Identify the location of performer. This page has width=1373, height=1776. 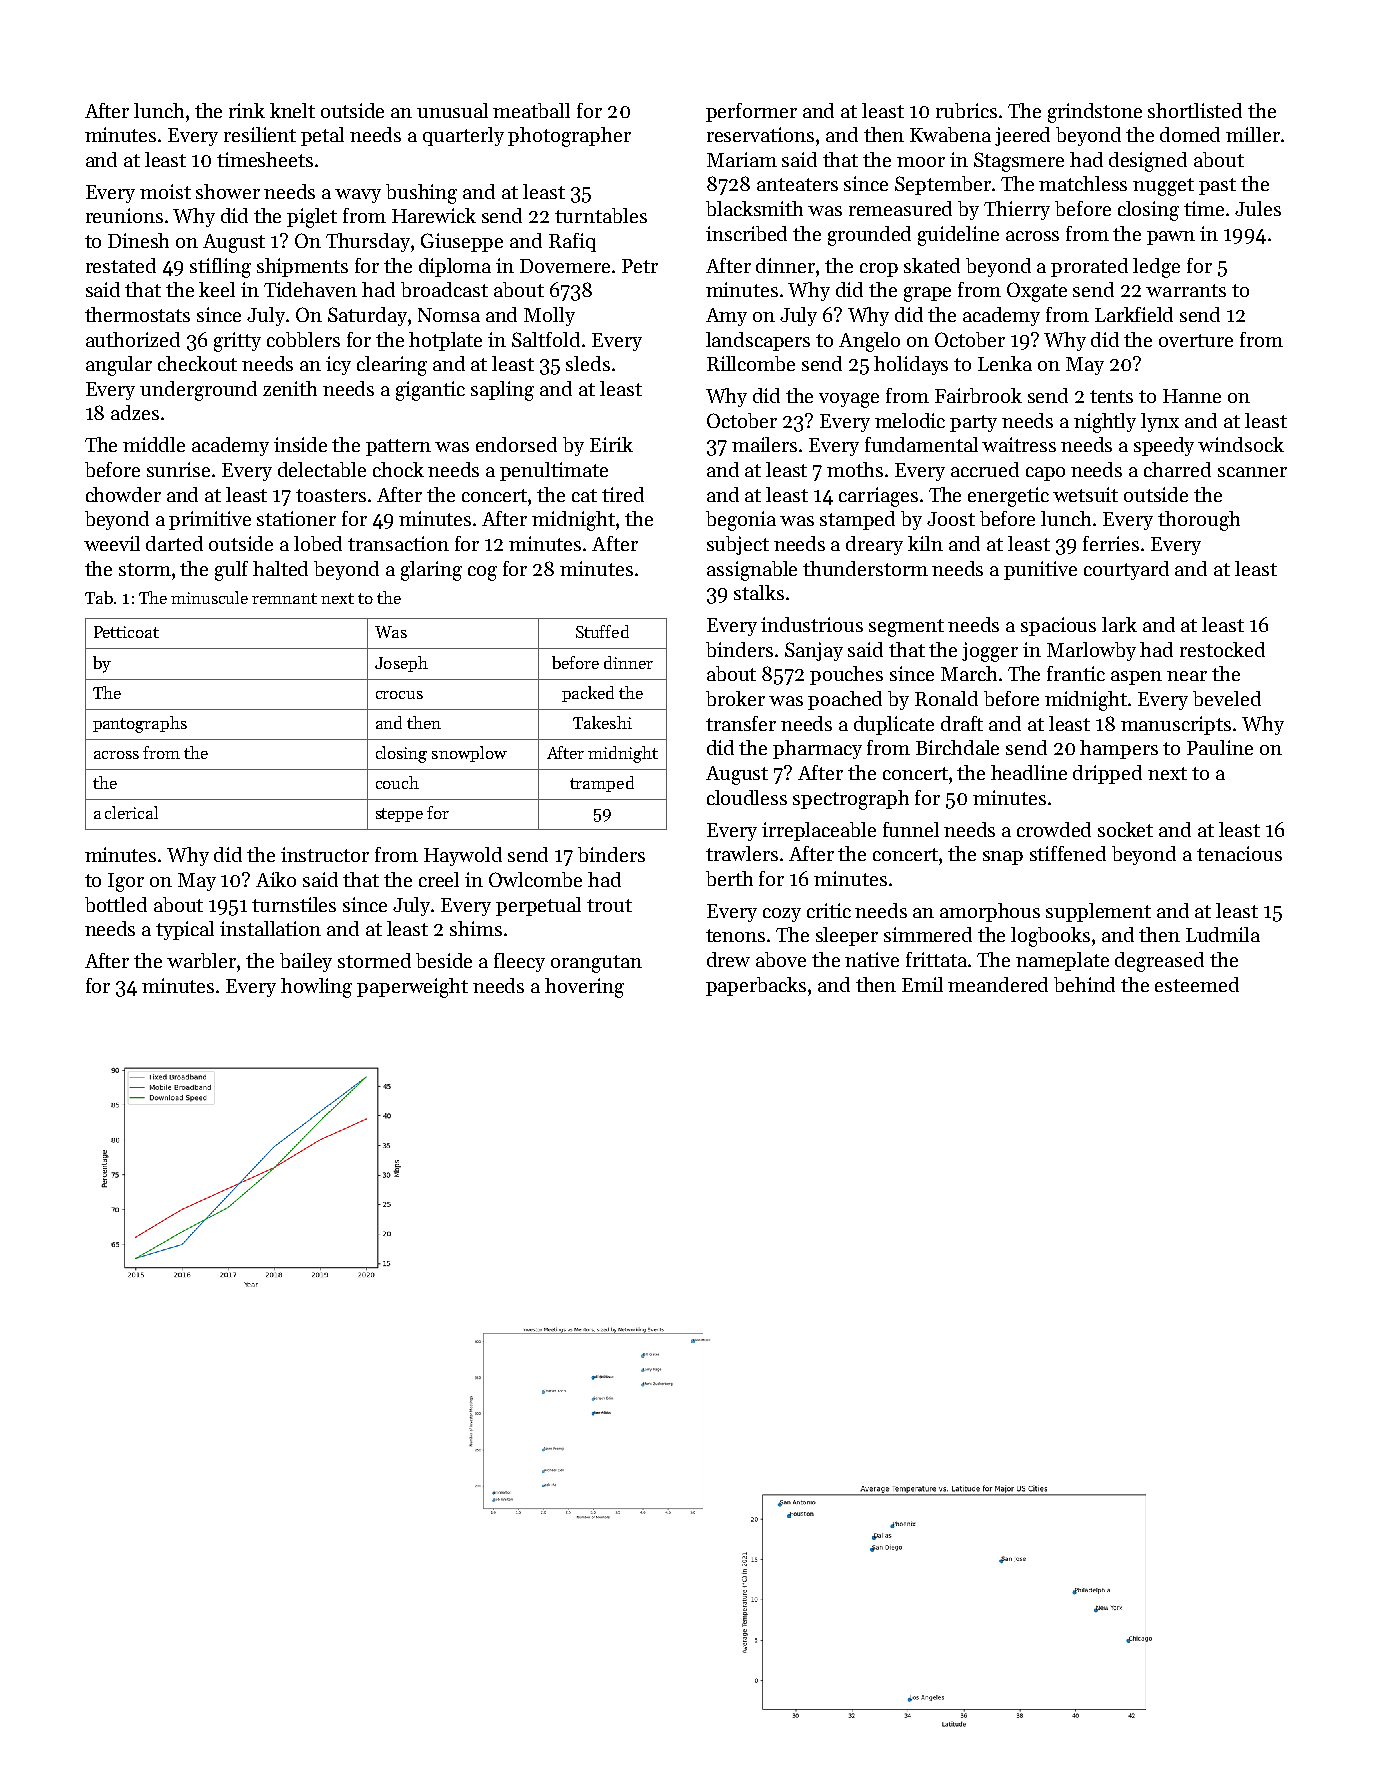
(751, 112).
